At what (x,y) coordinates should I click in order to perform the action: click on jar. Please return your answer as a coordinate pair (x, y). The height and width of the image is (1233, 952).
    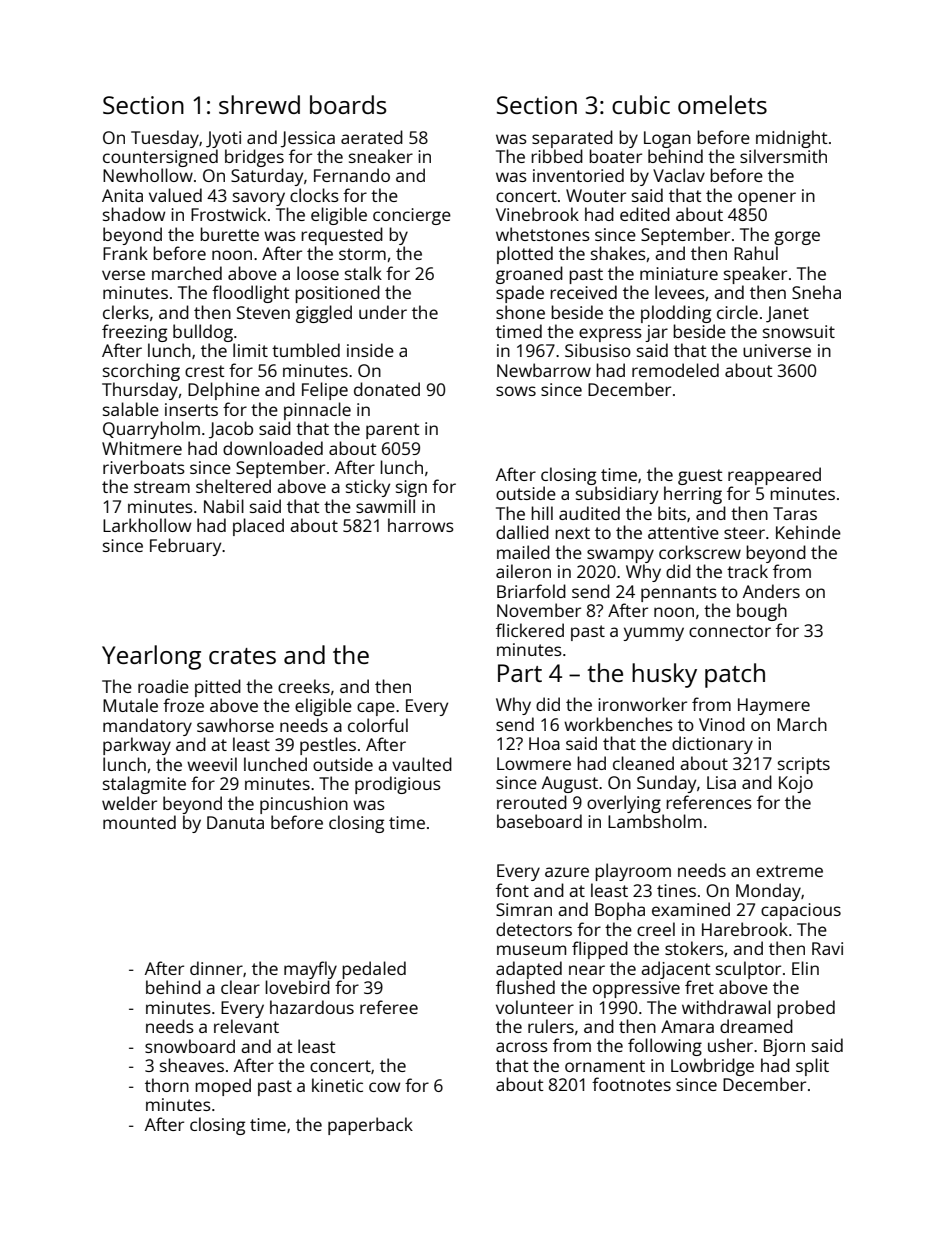
    Looking at the image, I should click on (656, 333).
